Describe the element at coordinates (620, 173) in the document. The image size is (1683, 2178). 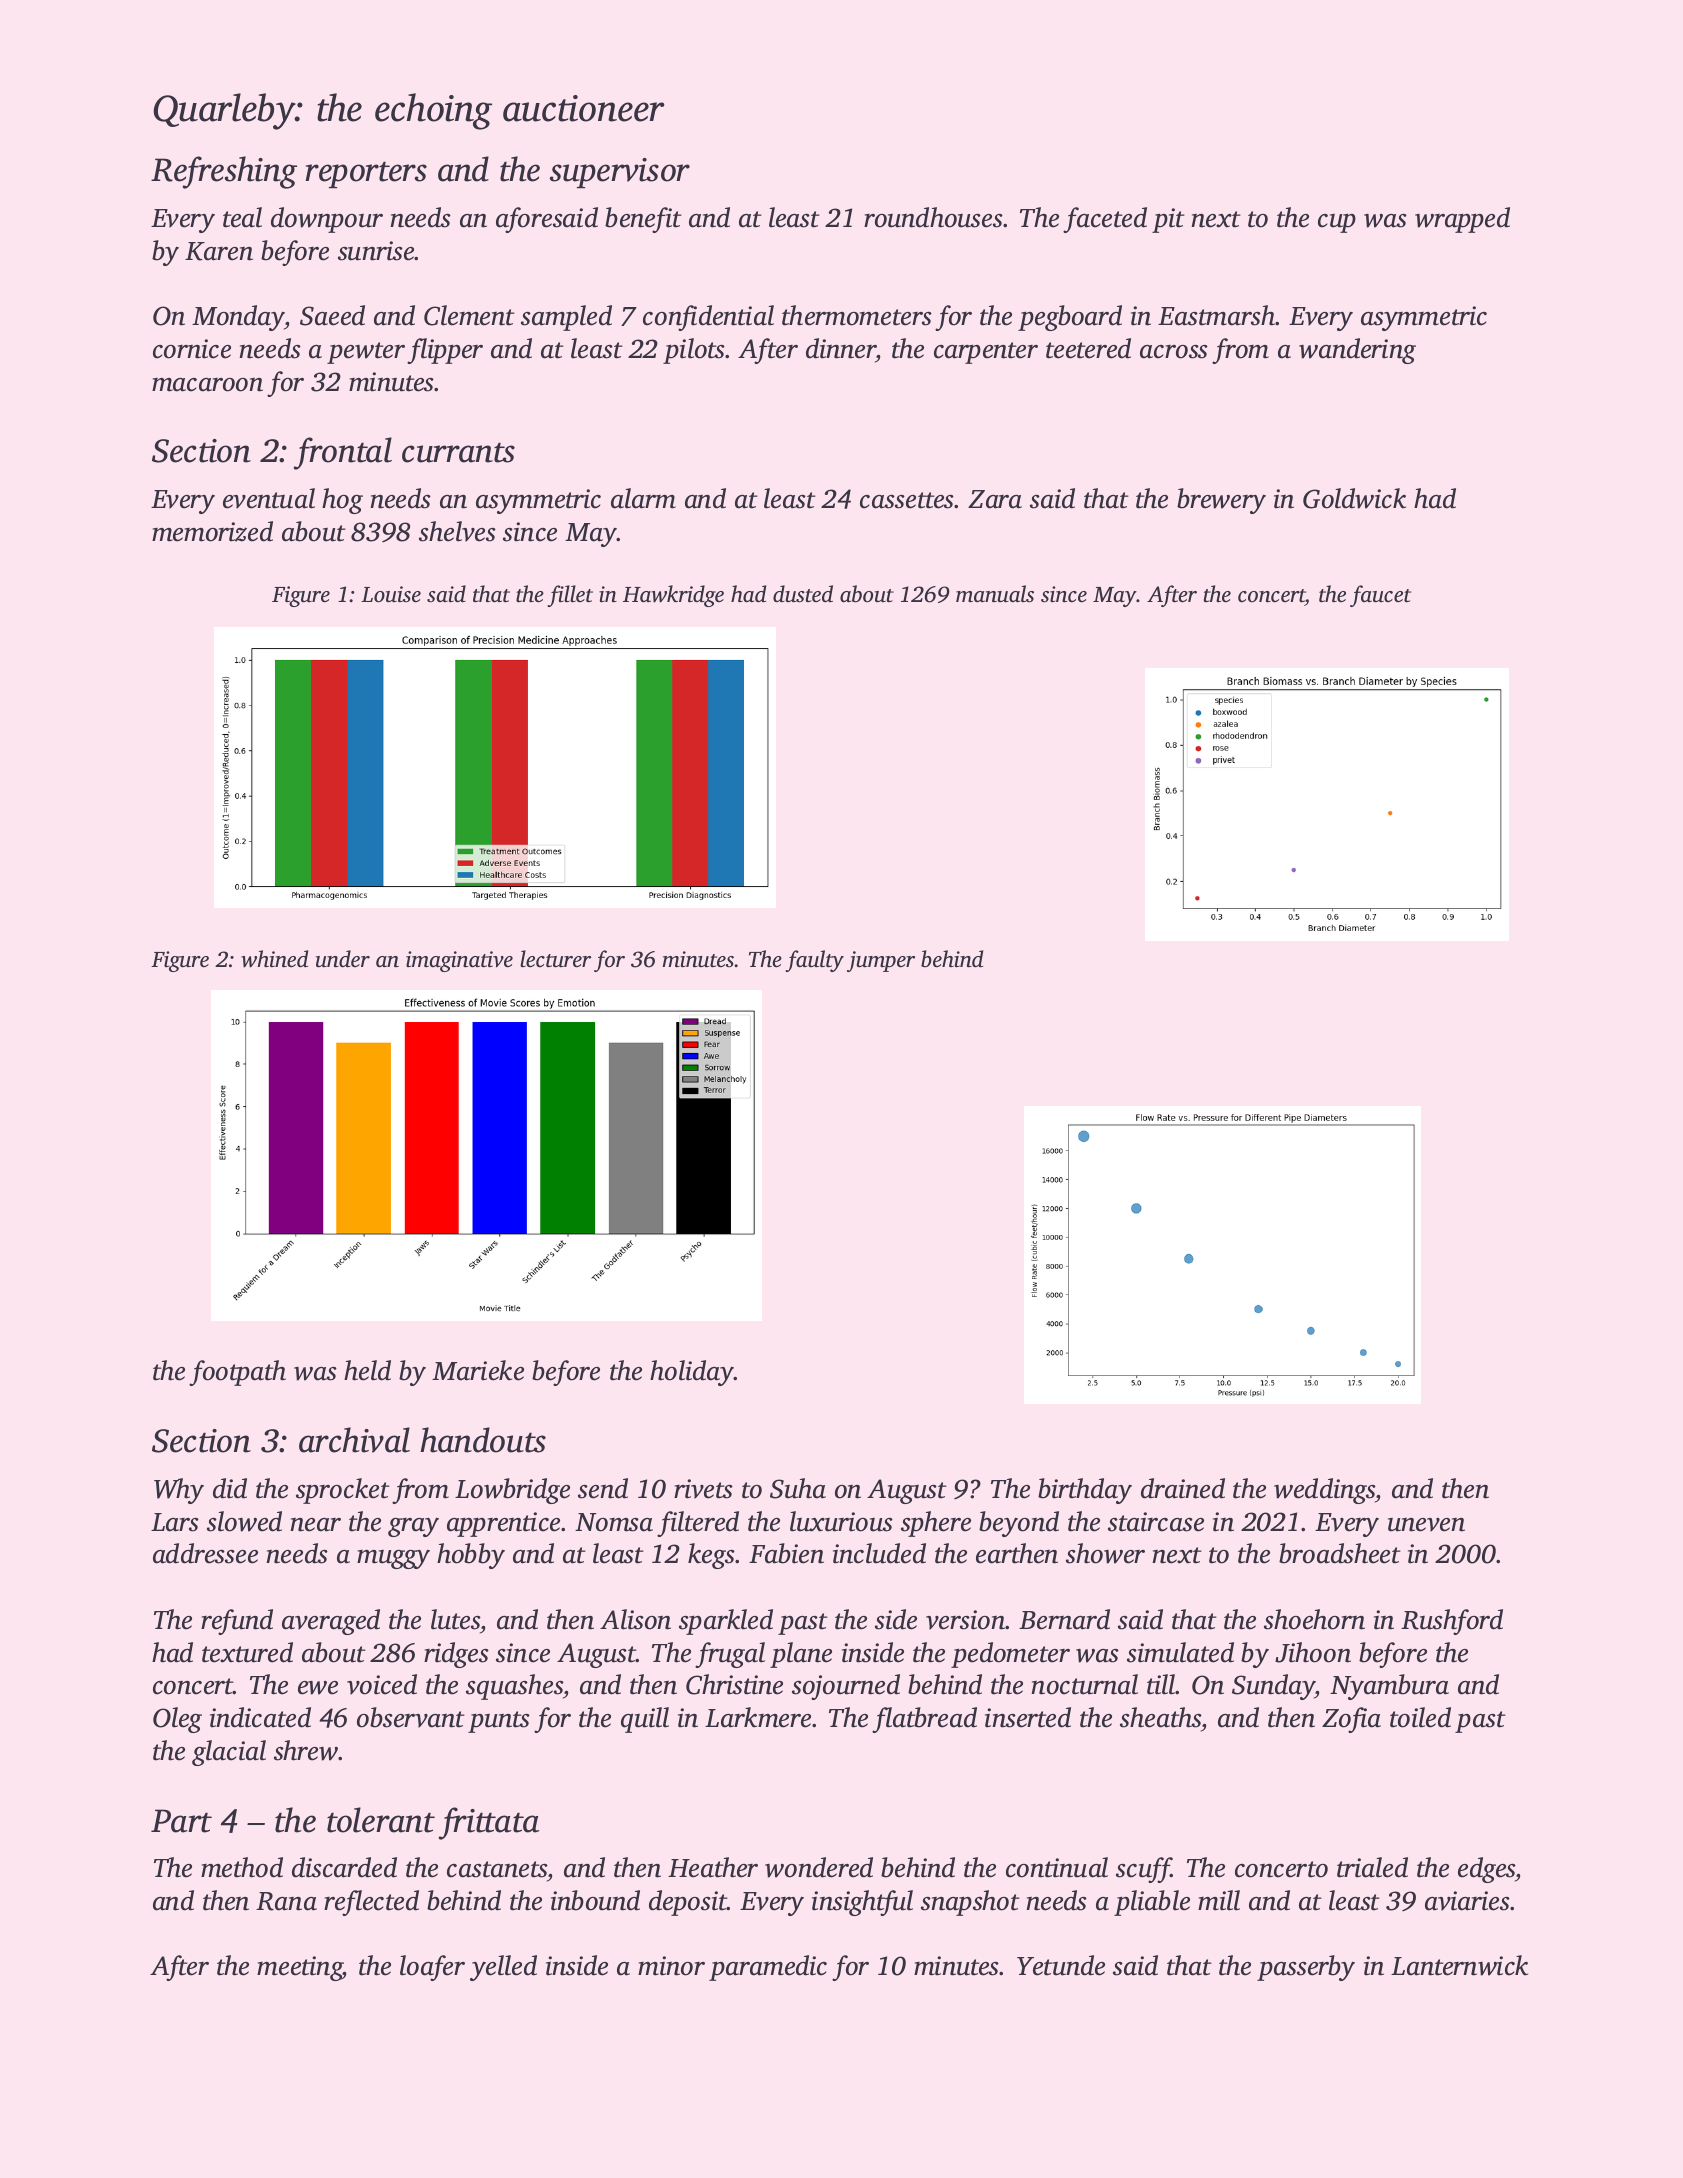
I see `supervisor` at that location.
